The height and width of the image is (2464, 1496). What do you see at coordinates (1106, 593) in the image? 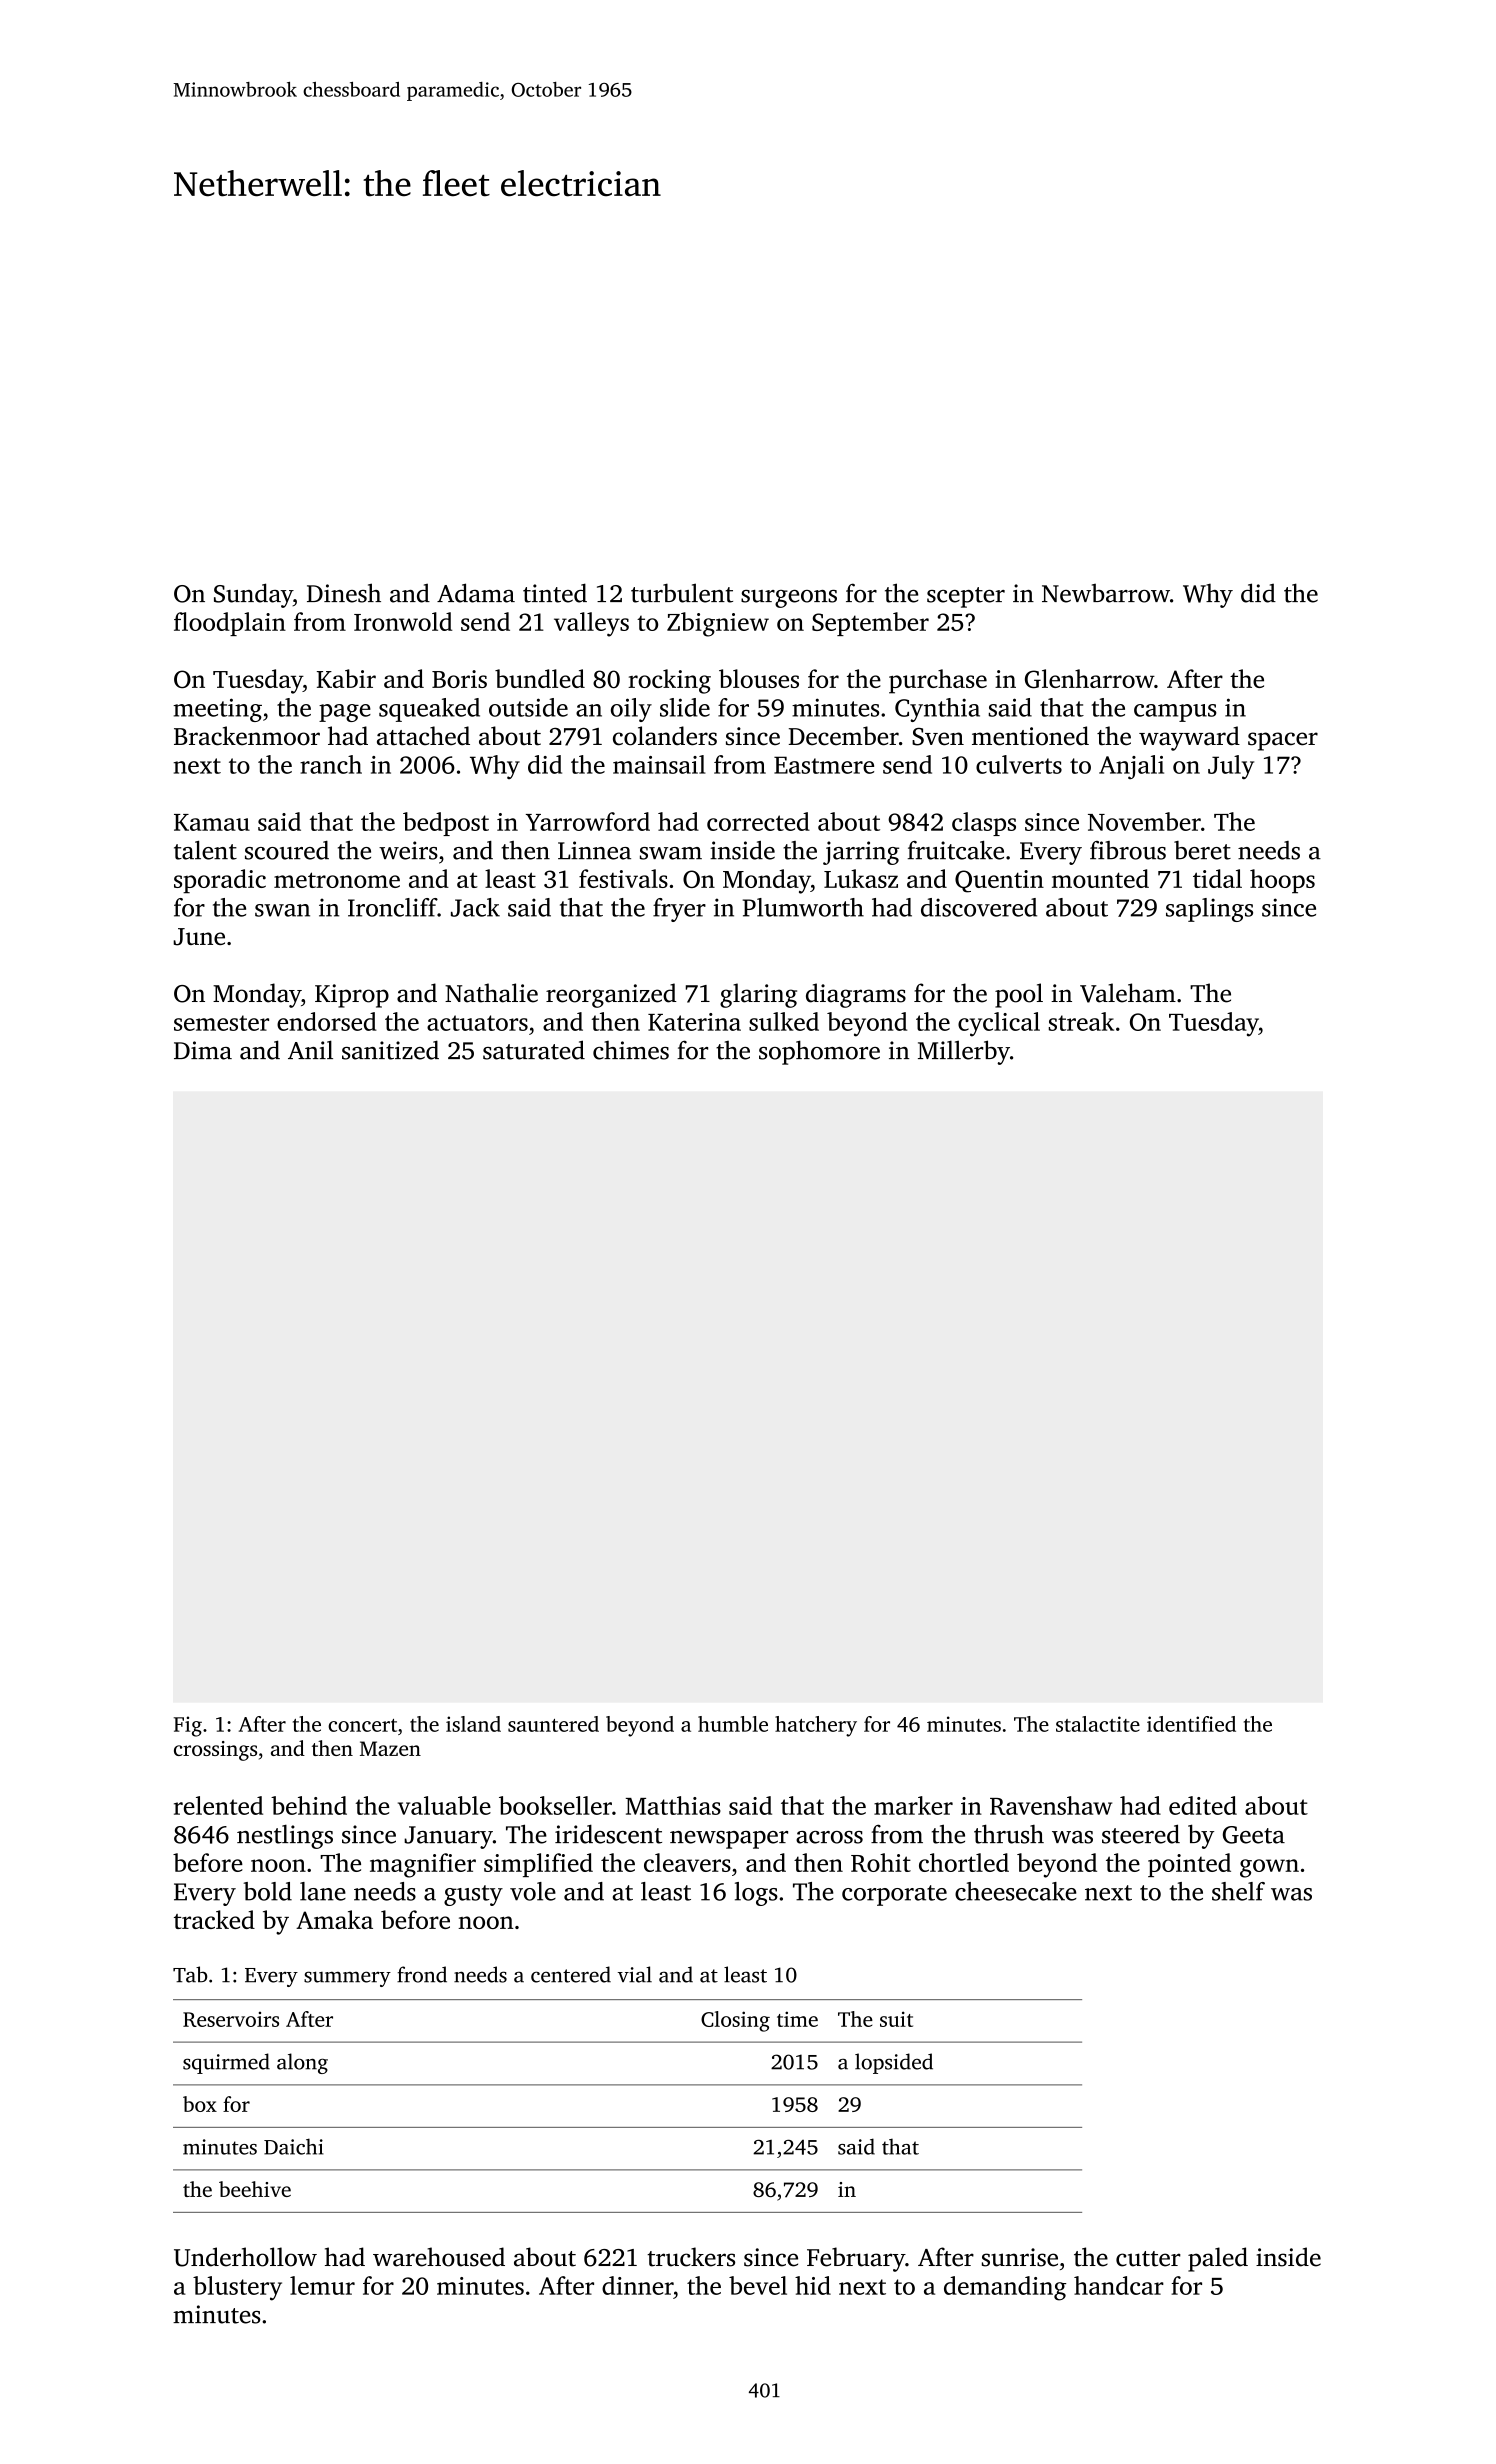
I see `Newbarrow` at bounding box center [1106, 593].
